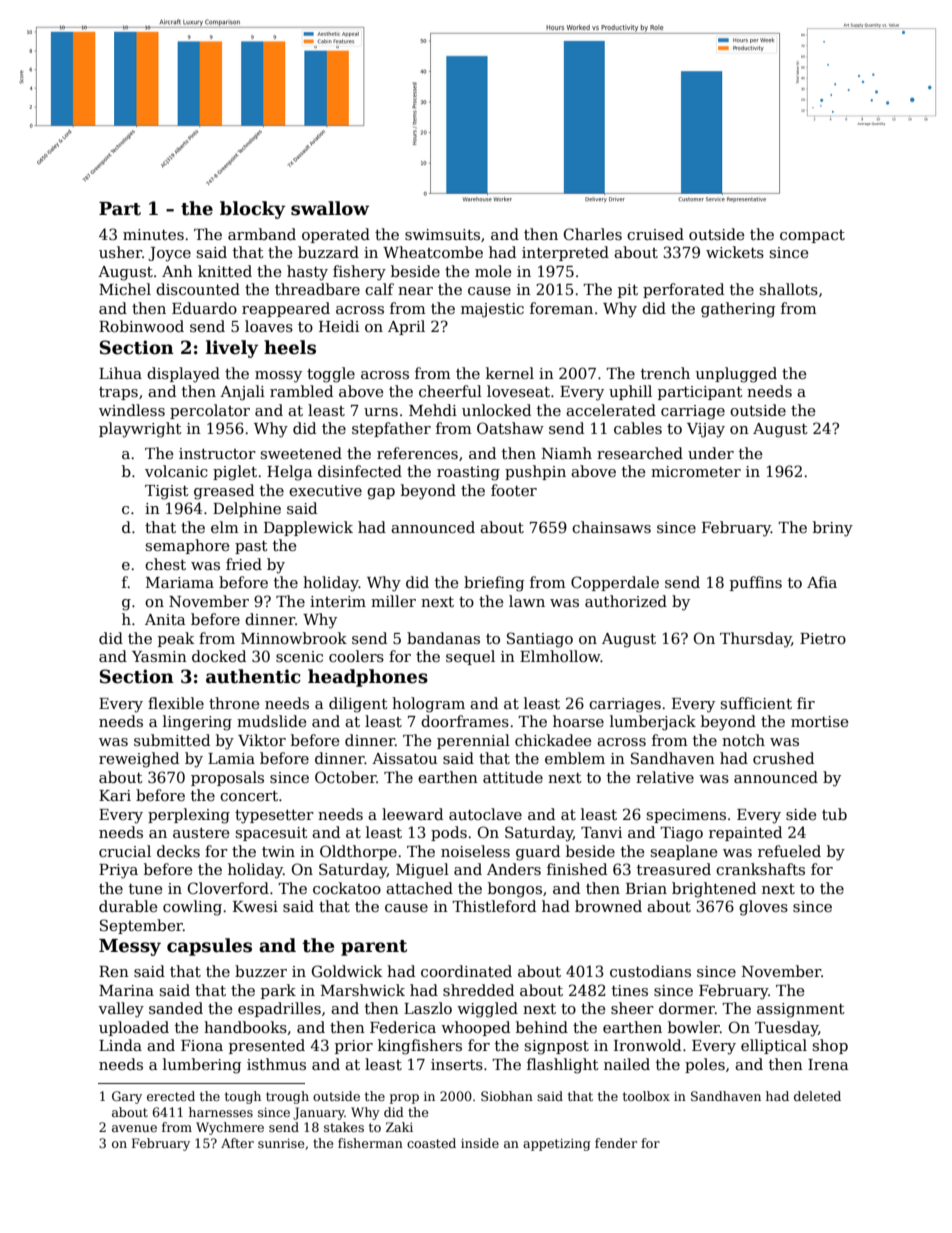 The width and height of the screenshot is (952, 1233). Describe the element at coordinates (370, 1143) in the screenshot. I see `fisherman` at that location.
